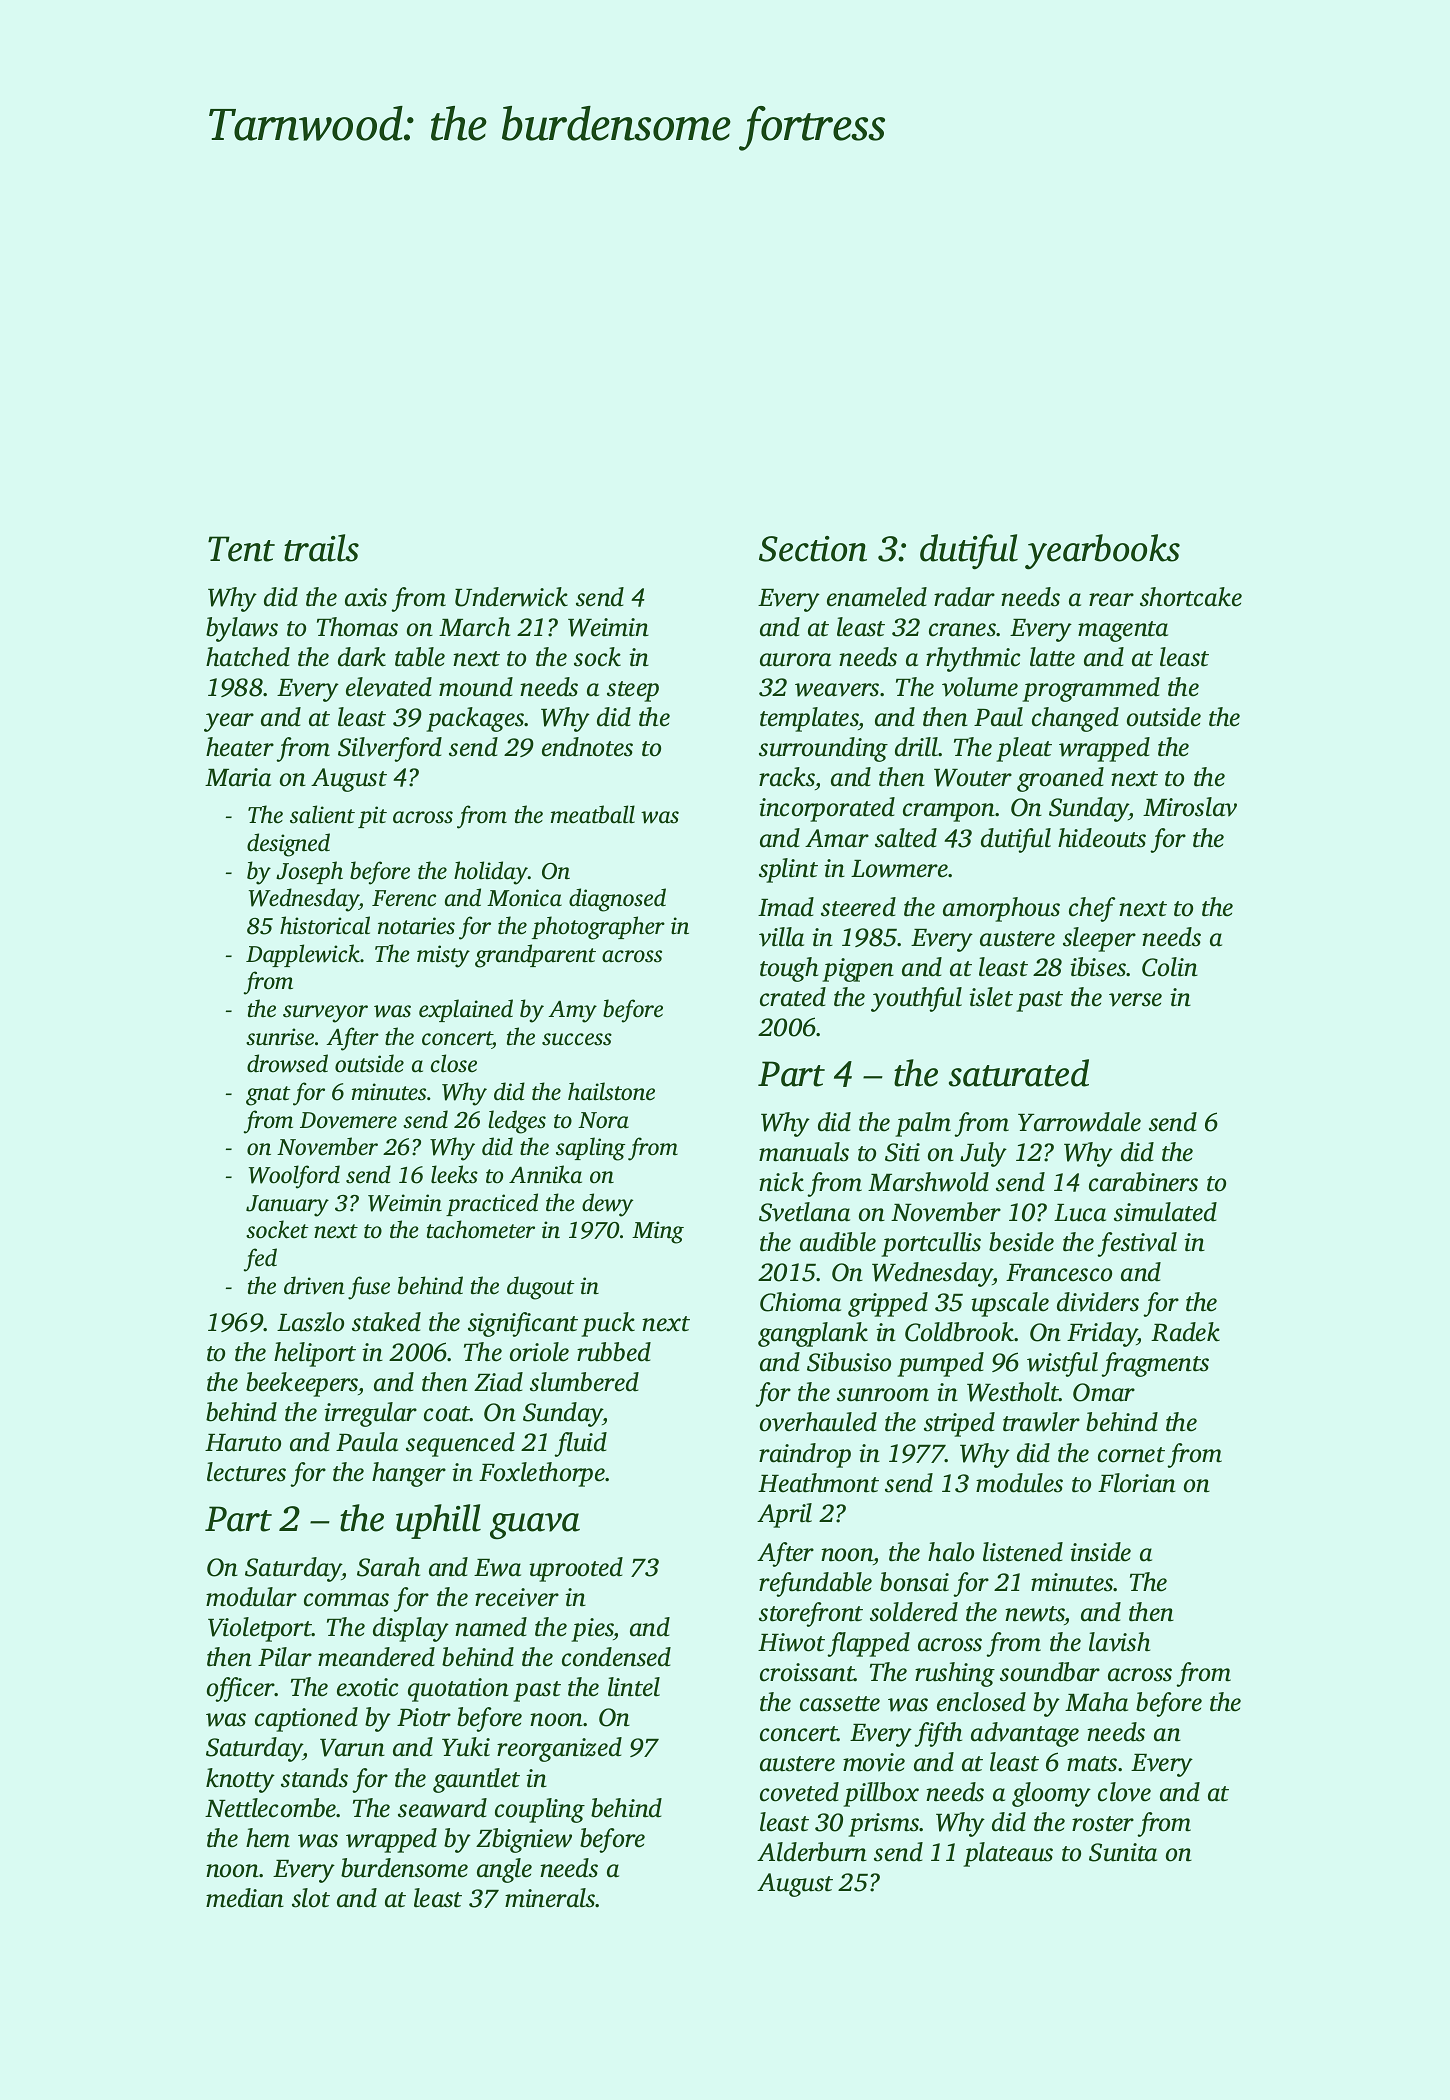 The image size is (1450, 2100). What do you see at coordinates (311, 1898) in the screenshot?
I see `slot` at bounding box center [311, 1898].
